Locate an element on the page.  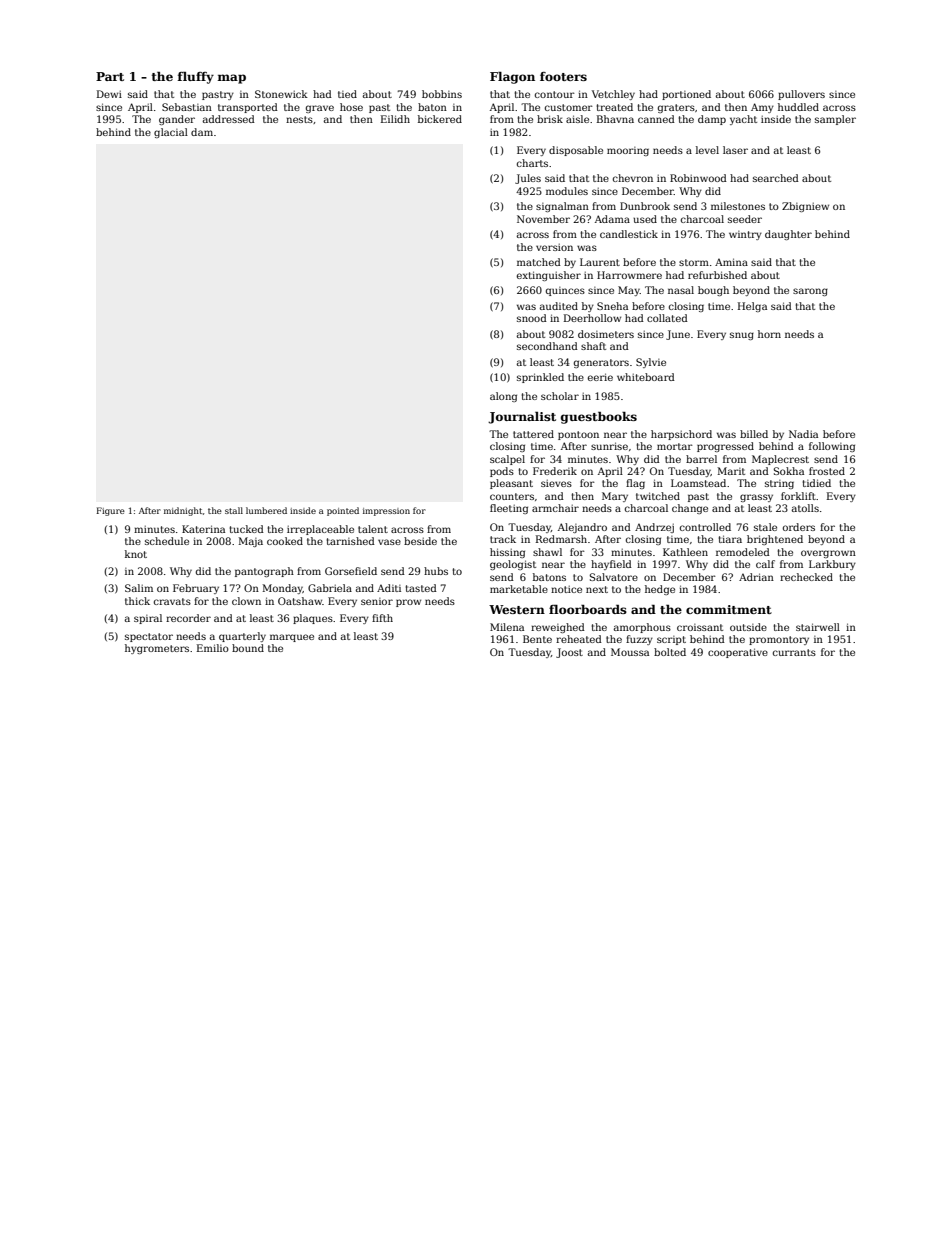
audited is located at coordinates (559, 306).
